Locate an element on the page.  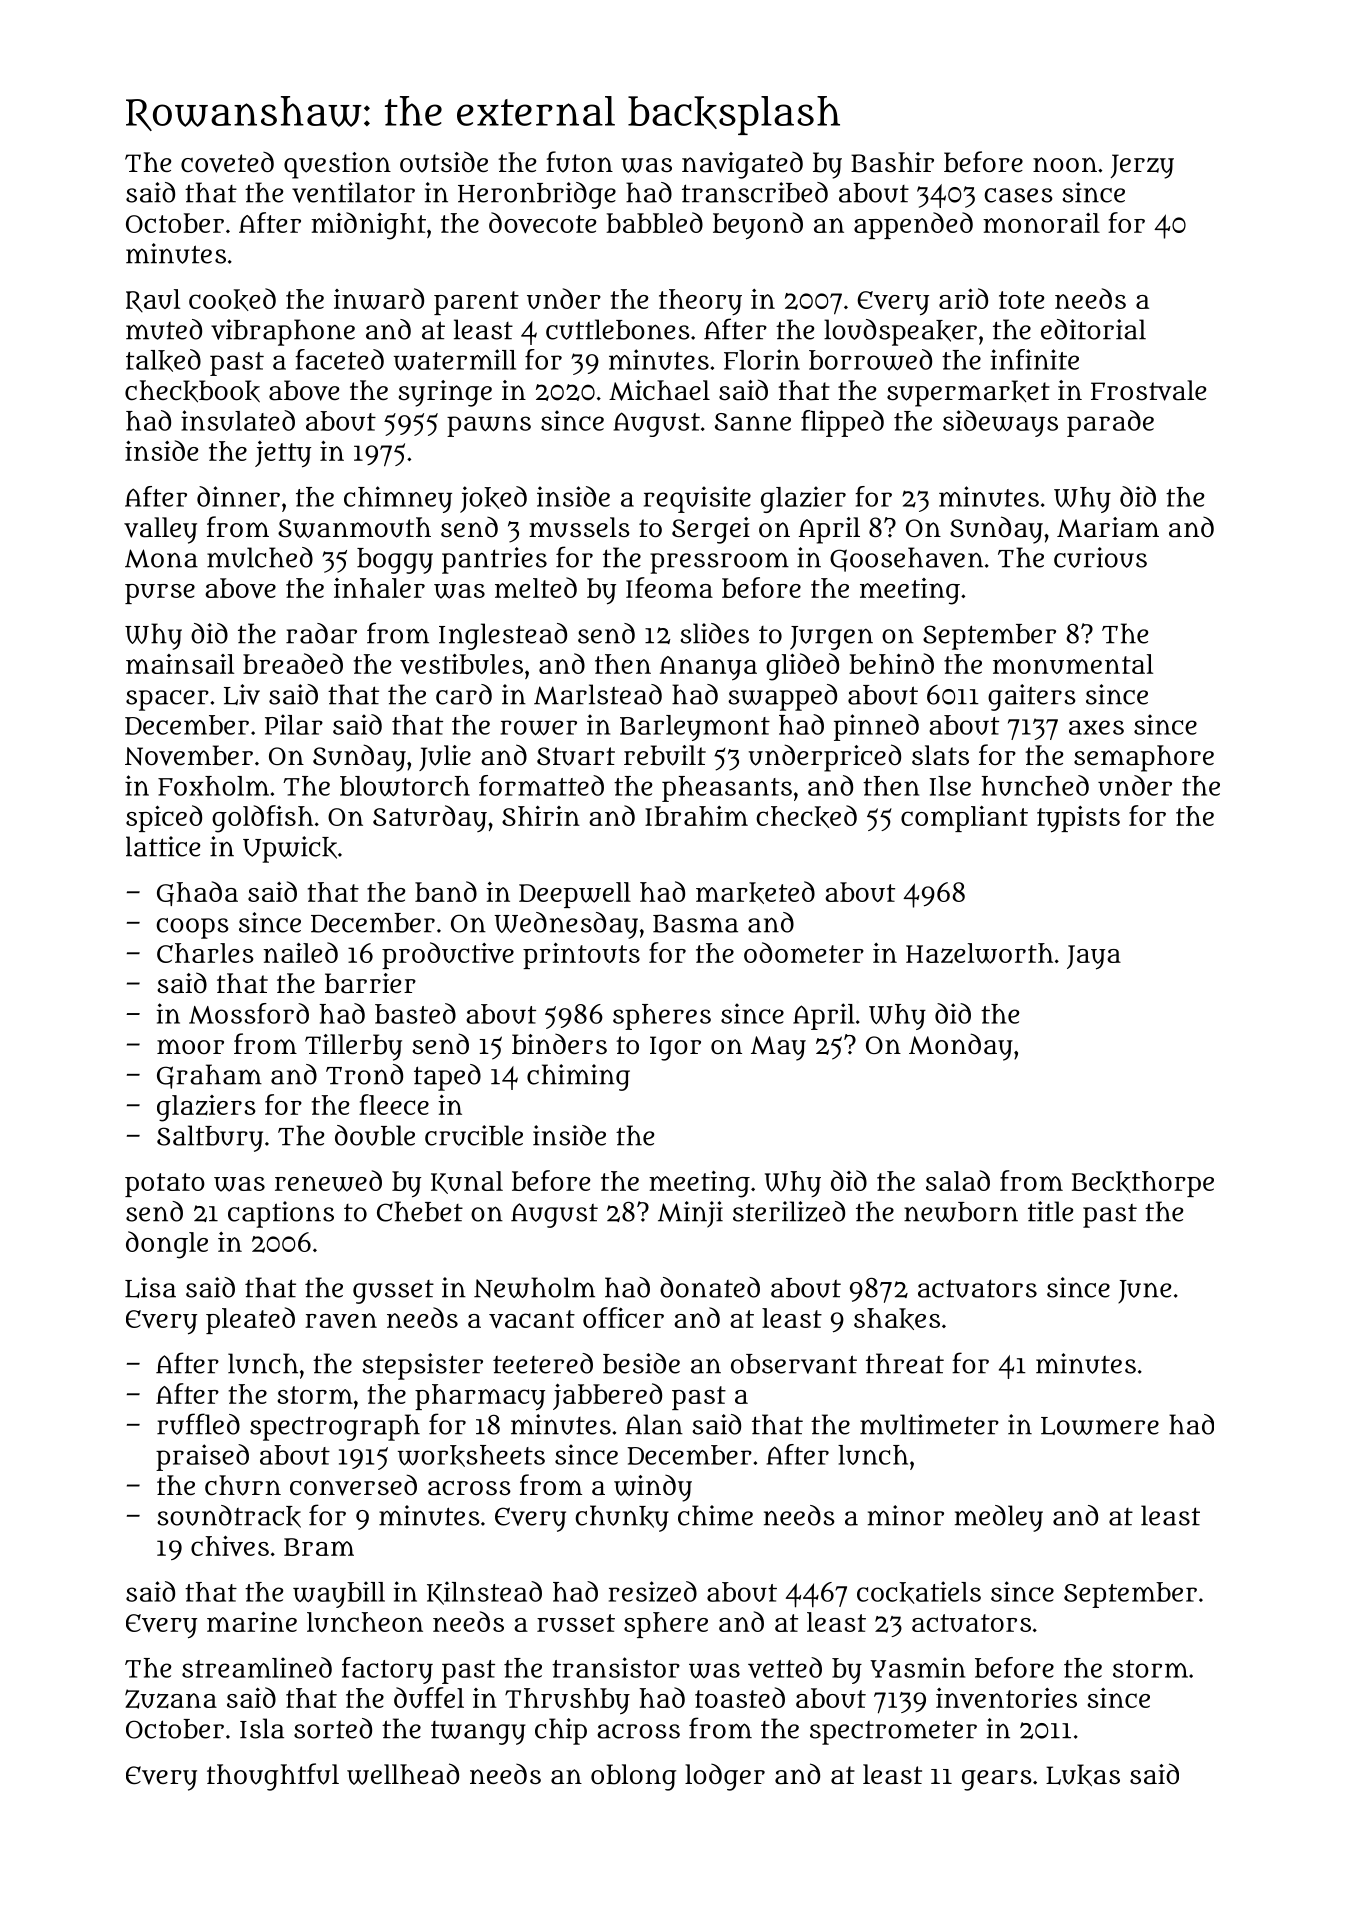
Monday is located at coordinates (961, 1047).
